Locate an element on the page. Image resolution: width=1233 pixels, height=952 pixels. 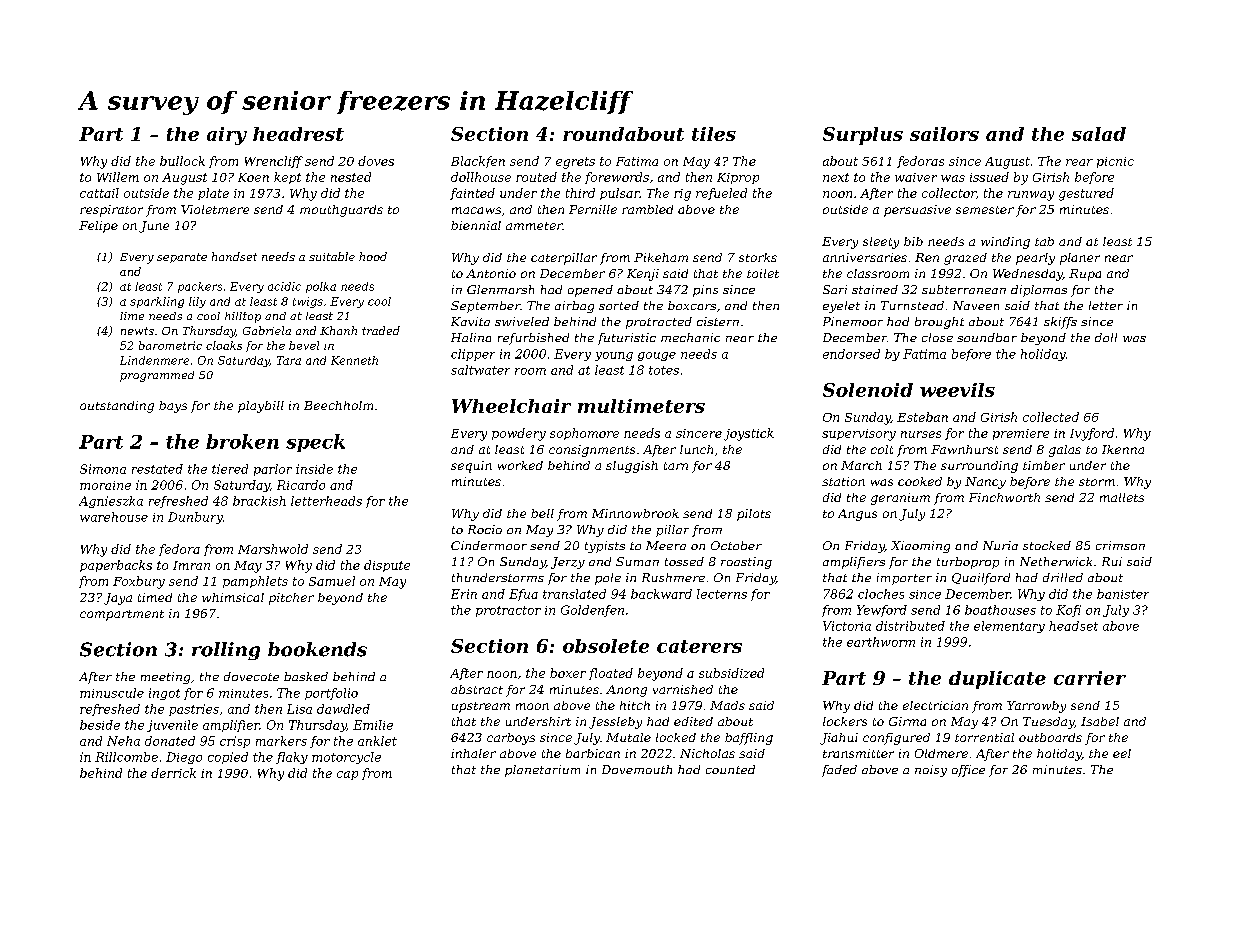
salad is located at coordinates (1099, 134).
